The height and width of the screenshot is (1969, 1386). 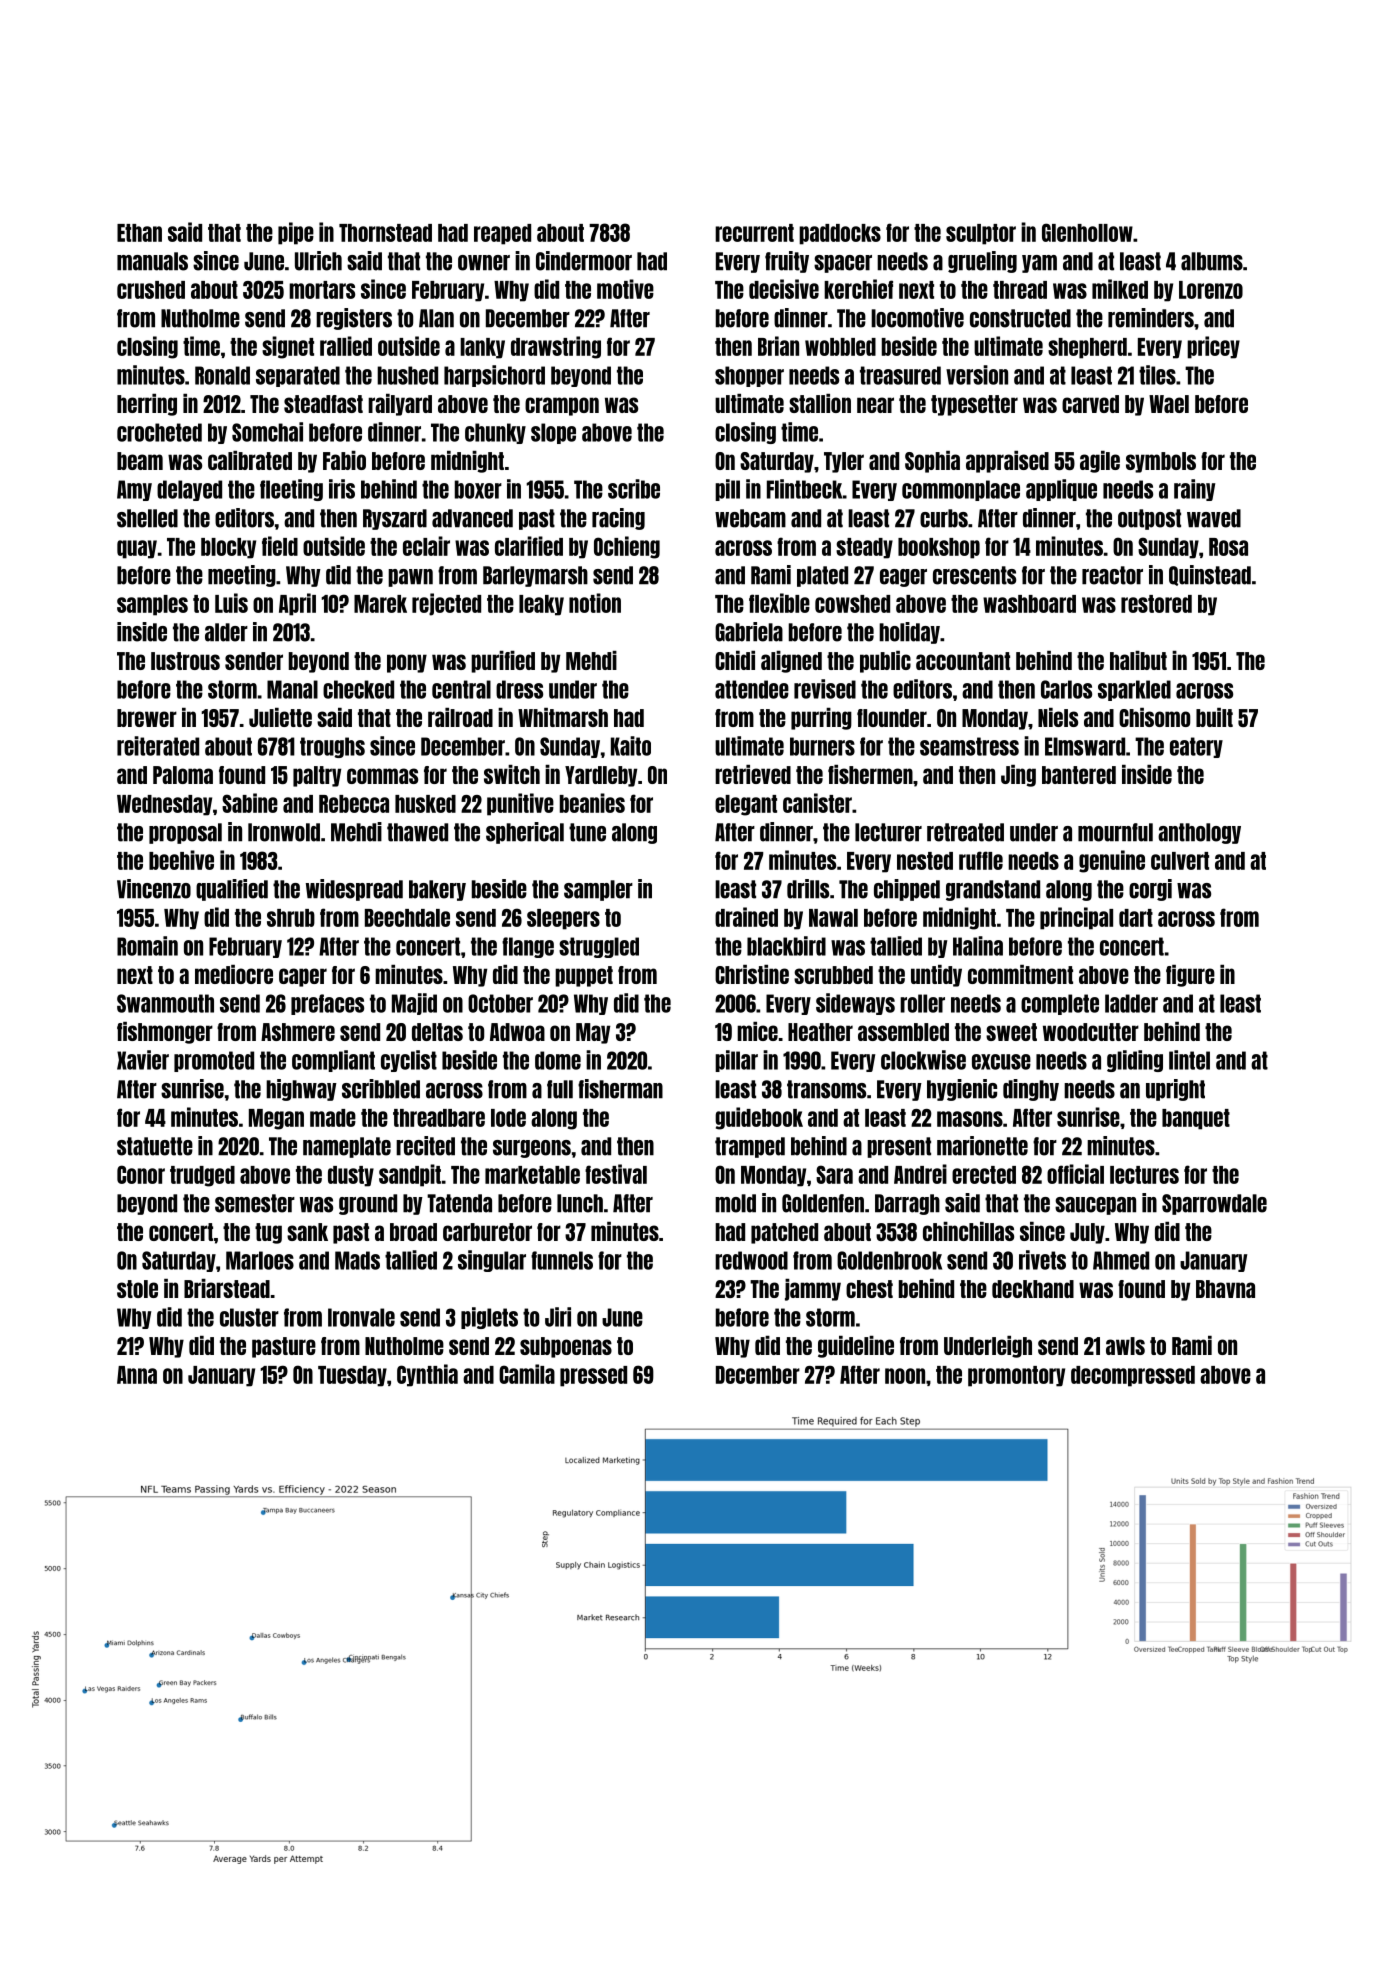 What do you see at coordinates (825, 689) in the screenshot?
I see `revised` at bounding box center [825, 689].
